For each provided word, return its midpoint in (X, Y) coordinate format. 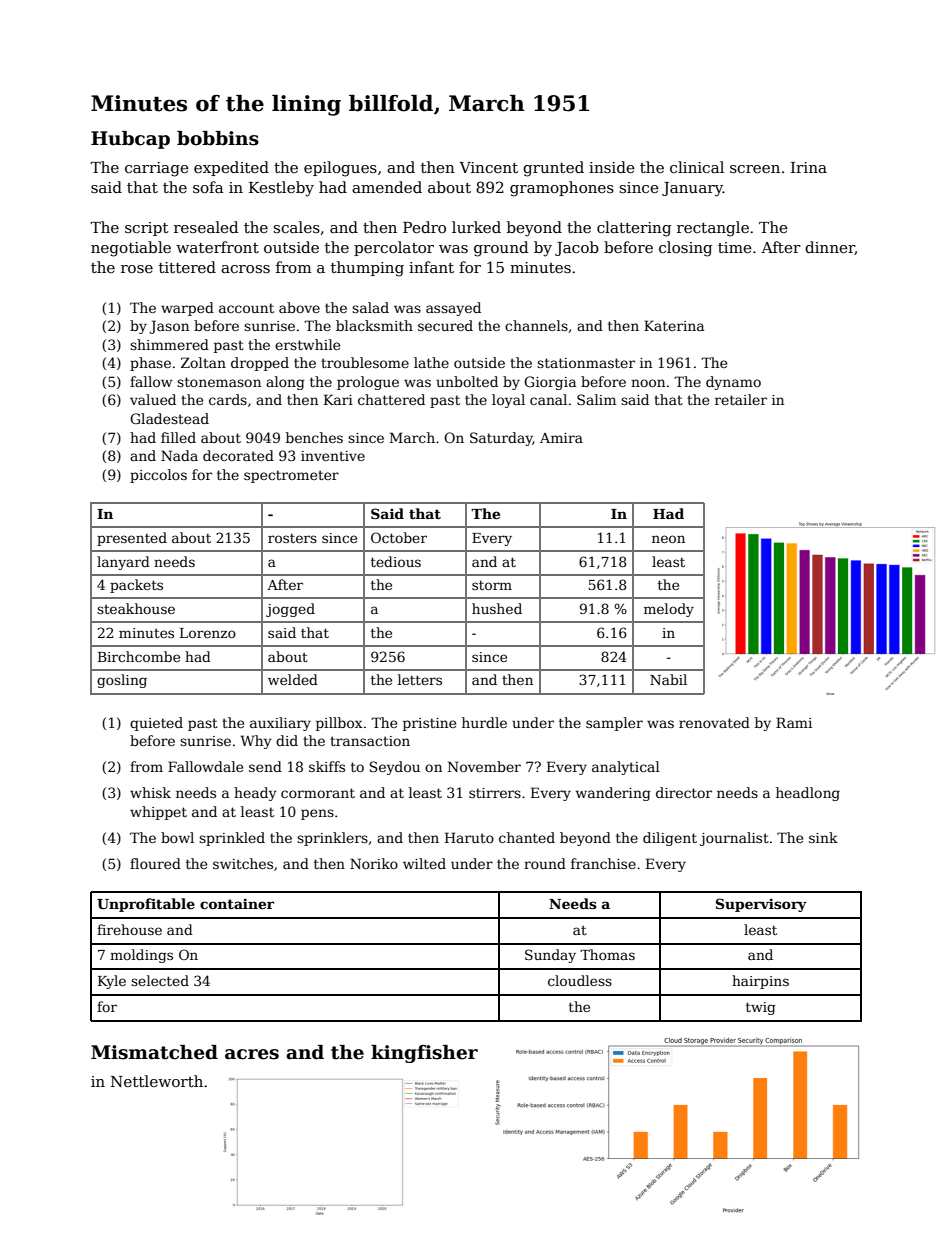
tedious (396, 561)
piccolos (158, 476)
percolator (394, 248)
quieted (156, 724)
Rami (794, 722)
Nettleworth (157, 1081)
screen (755, 169)
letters (420, 679)
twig (761, 1008)
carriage (157, 169)
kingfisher (424, 1054)
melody (669, 610)
